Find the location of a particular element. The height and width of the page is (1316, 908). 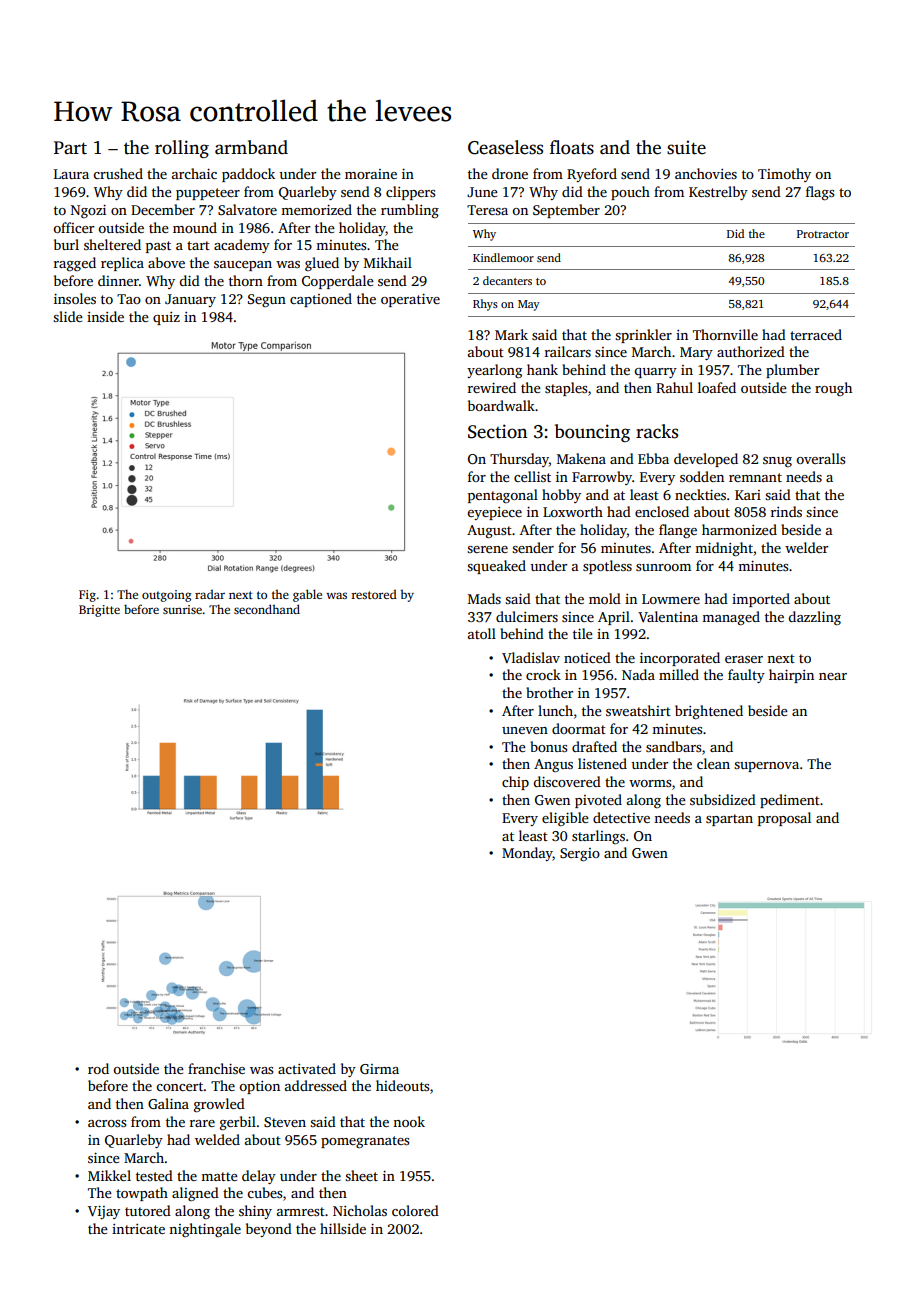

Ceaseless is located at coordinates (505, 147).
